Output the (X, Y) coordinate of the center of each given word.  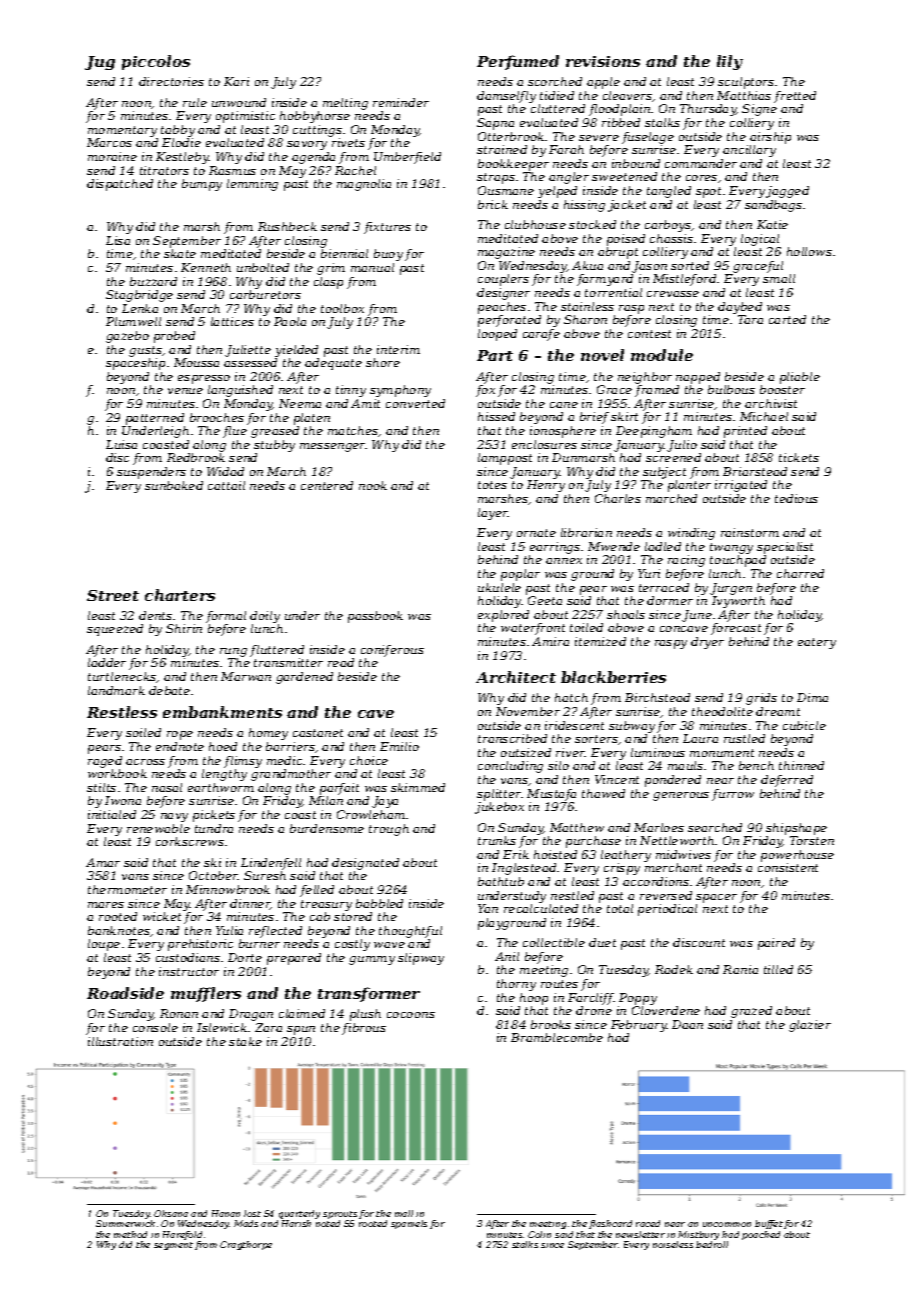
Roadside (125, 993)
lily (730, 62)
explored (503, 616)
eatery (817, 643)
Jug (100, 63)
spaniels (409, 1224)
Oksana (171, 1213)
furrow (733, 795)
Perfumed (518, 62)
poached (761, 1235)
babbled (379, 903)
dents (155, 615)
